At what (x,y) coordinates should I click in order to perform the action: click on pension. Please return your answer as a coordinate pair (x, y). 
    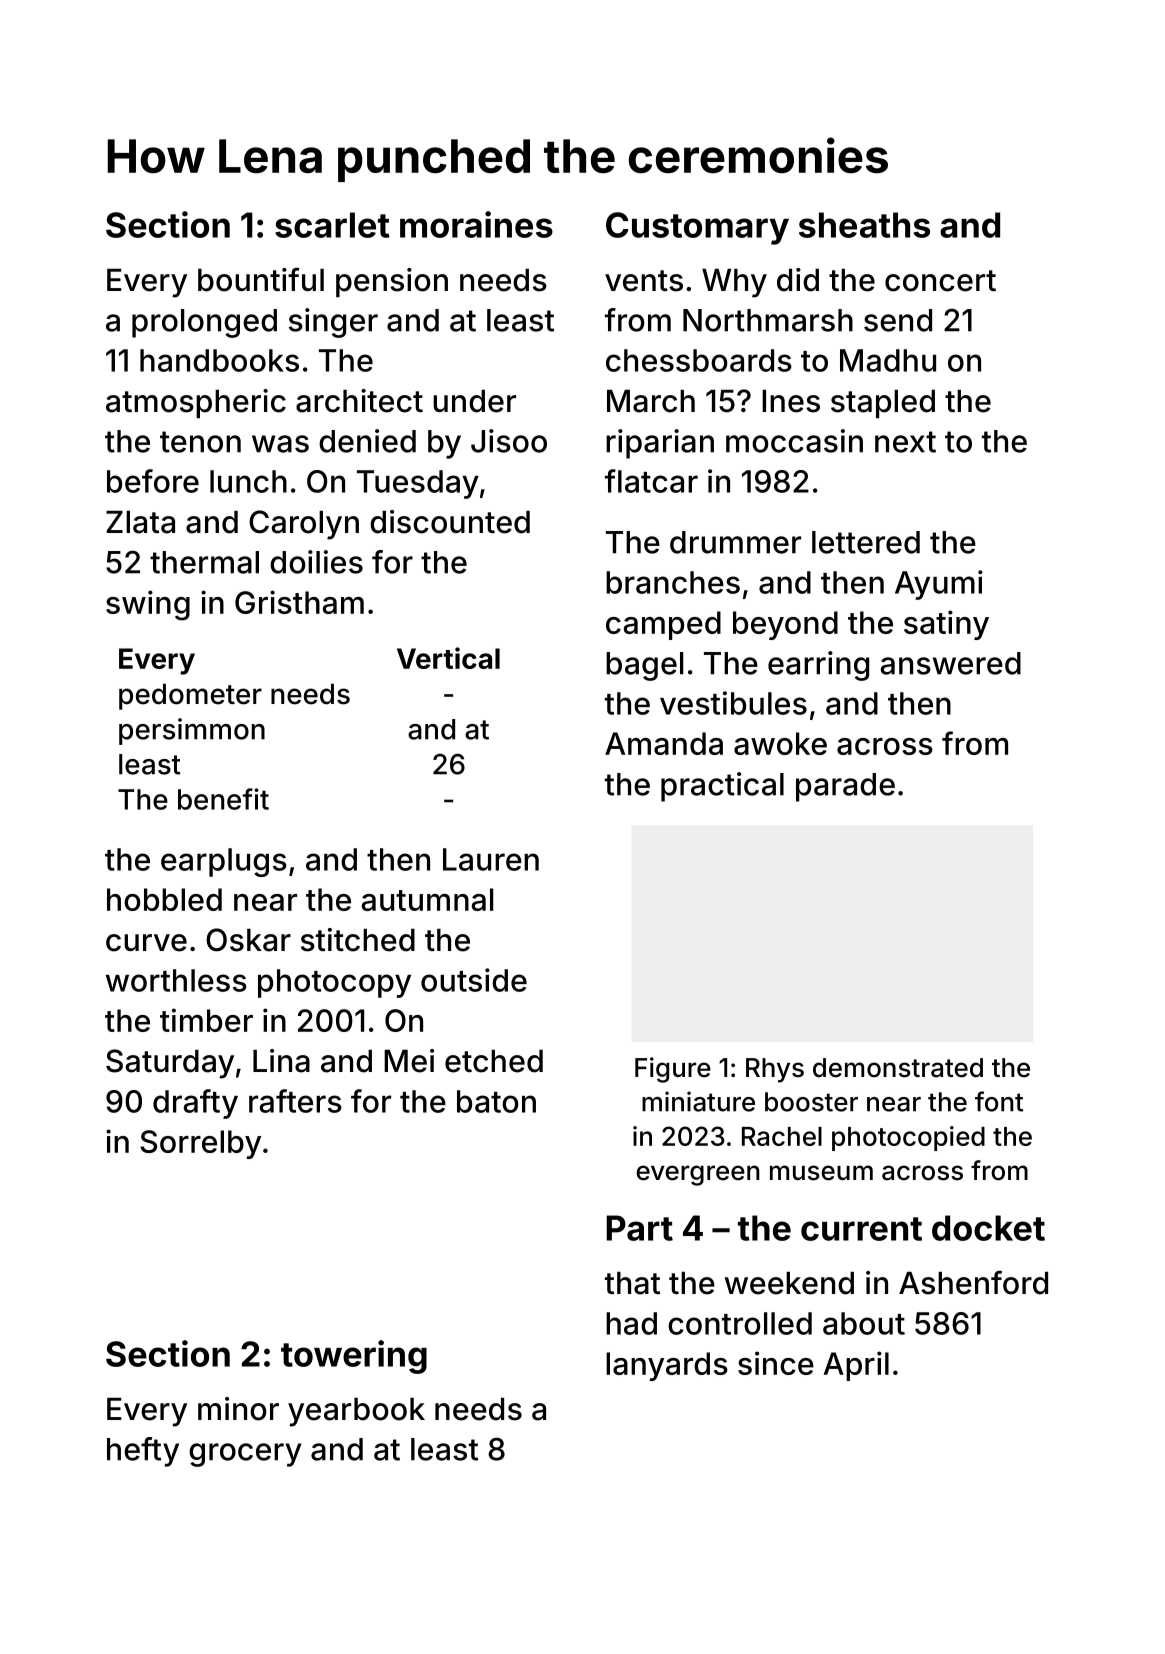
    Looking at the image, I should click on (392, 282).
